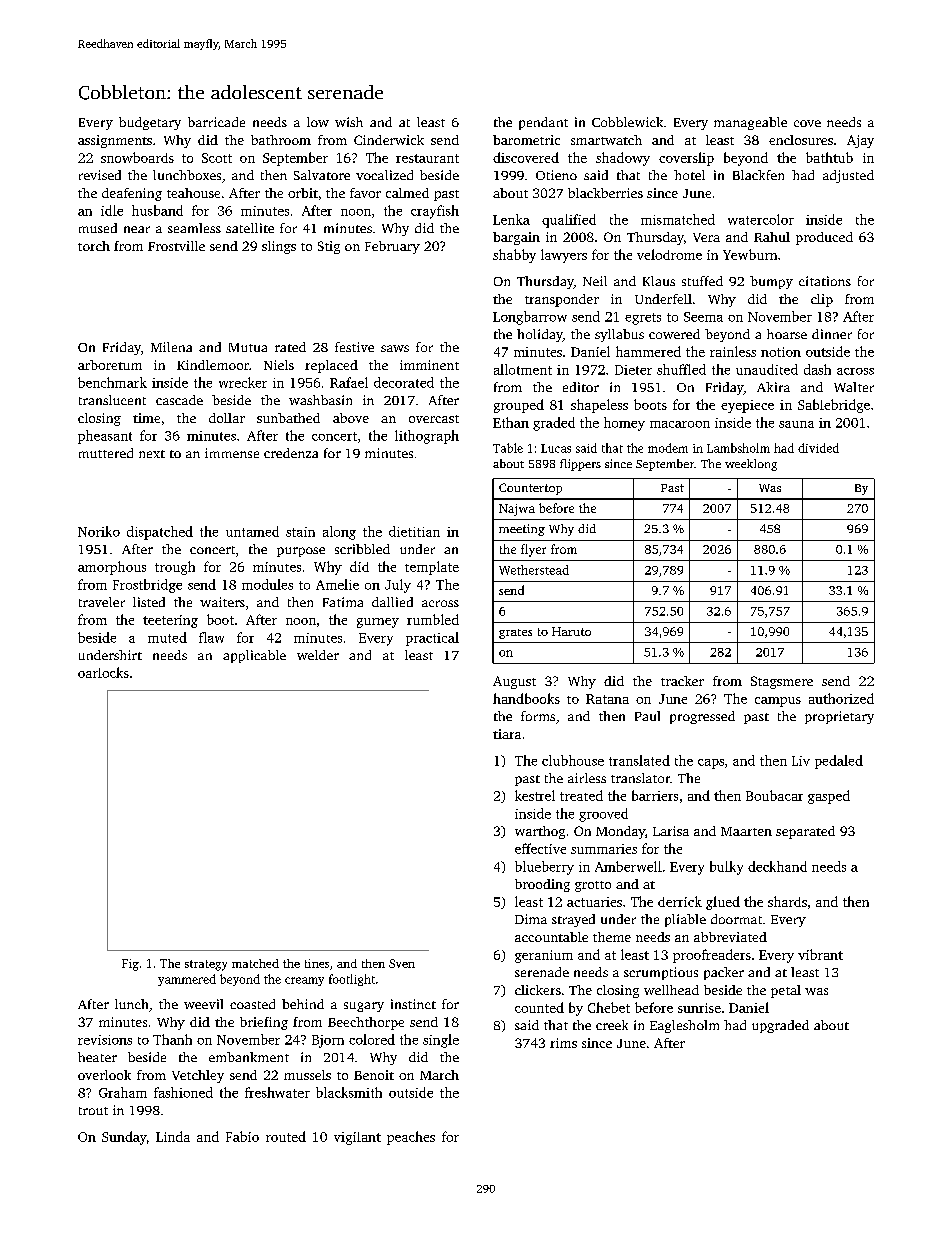  Describe the element at coordinates (530, 489) in the screenshot. I see `Countertop` at that location.
